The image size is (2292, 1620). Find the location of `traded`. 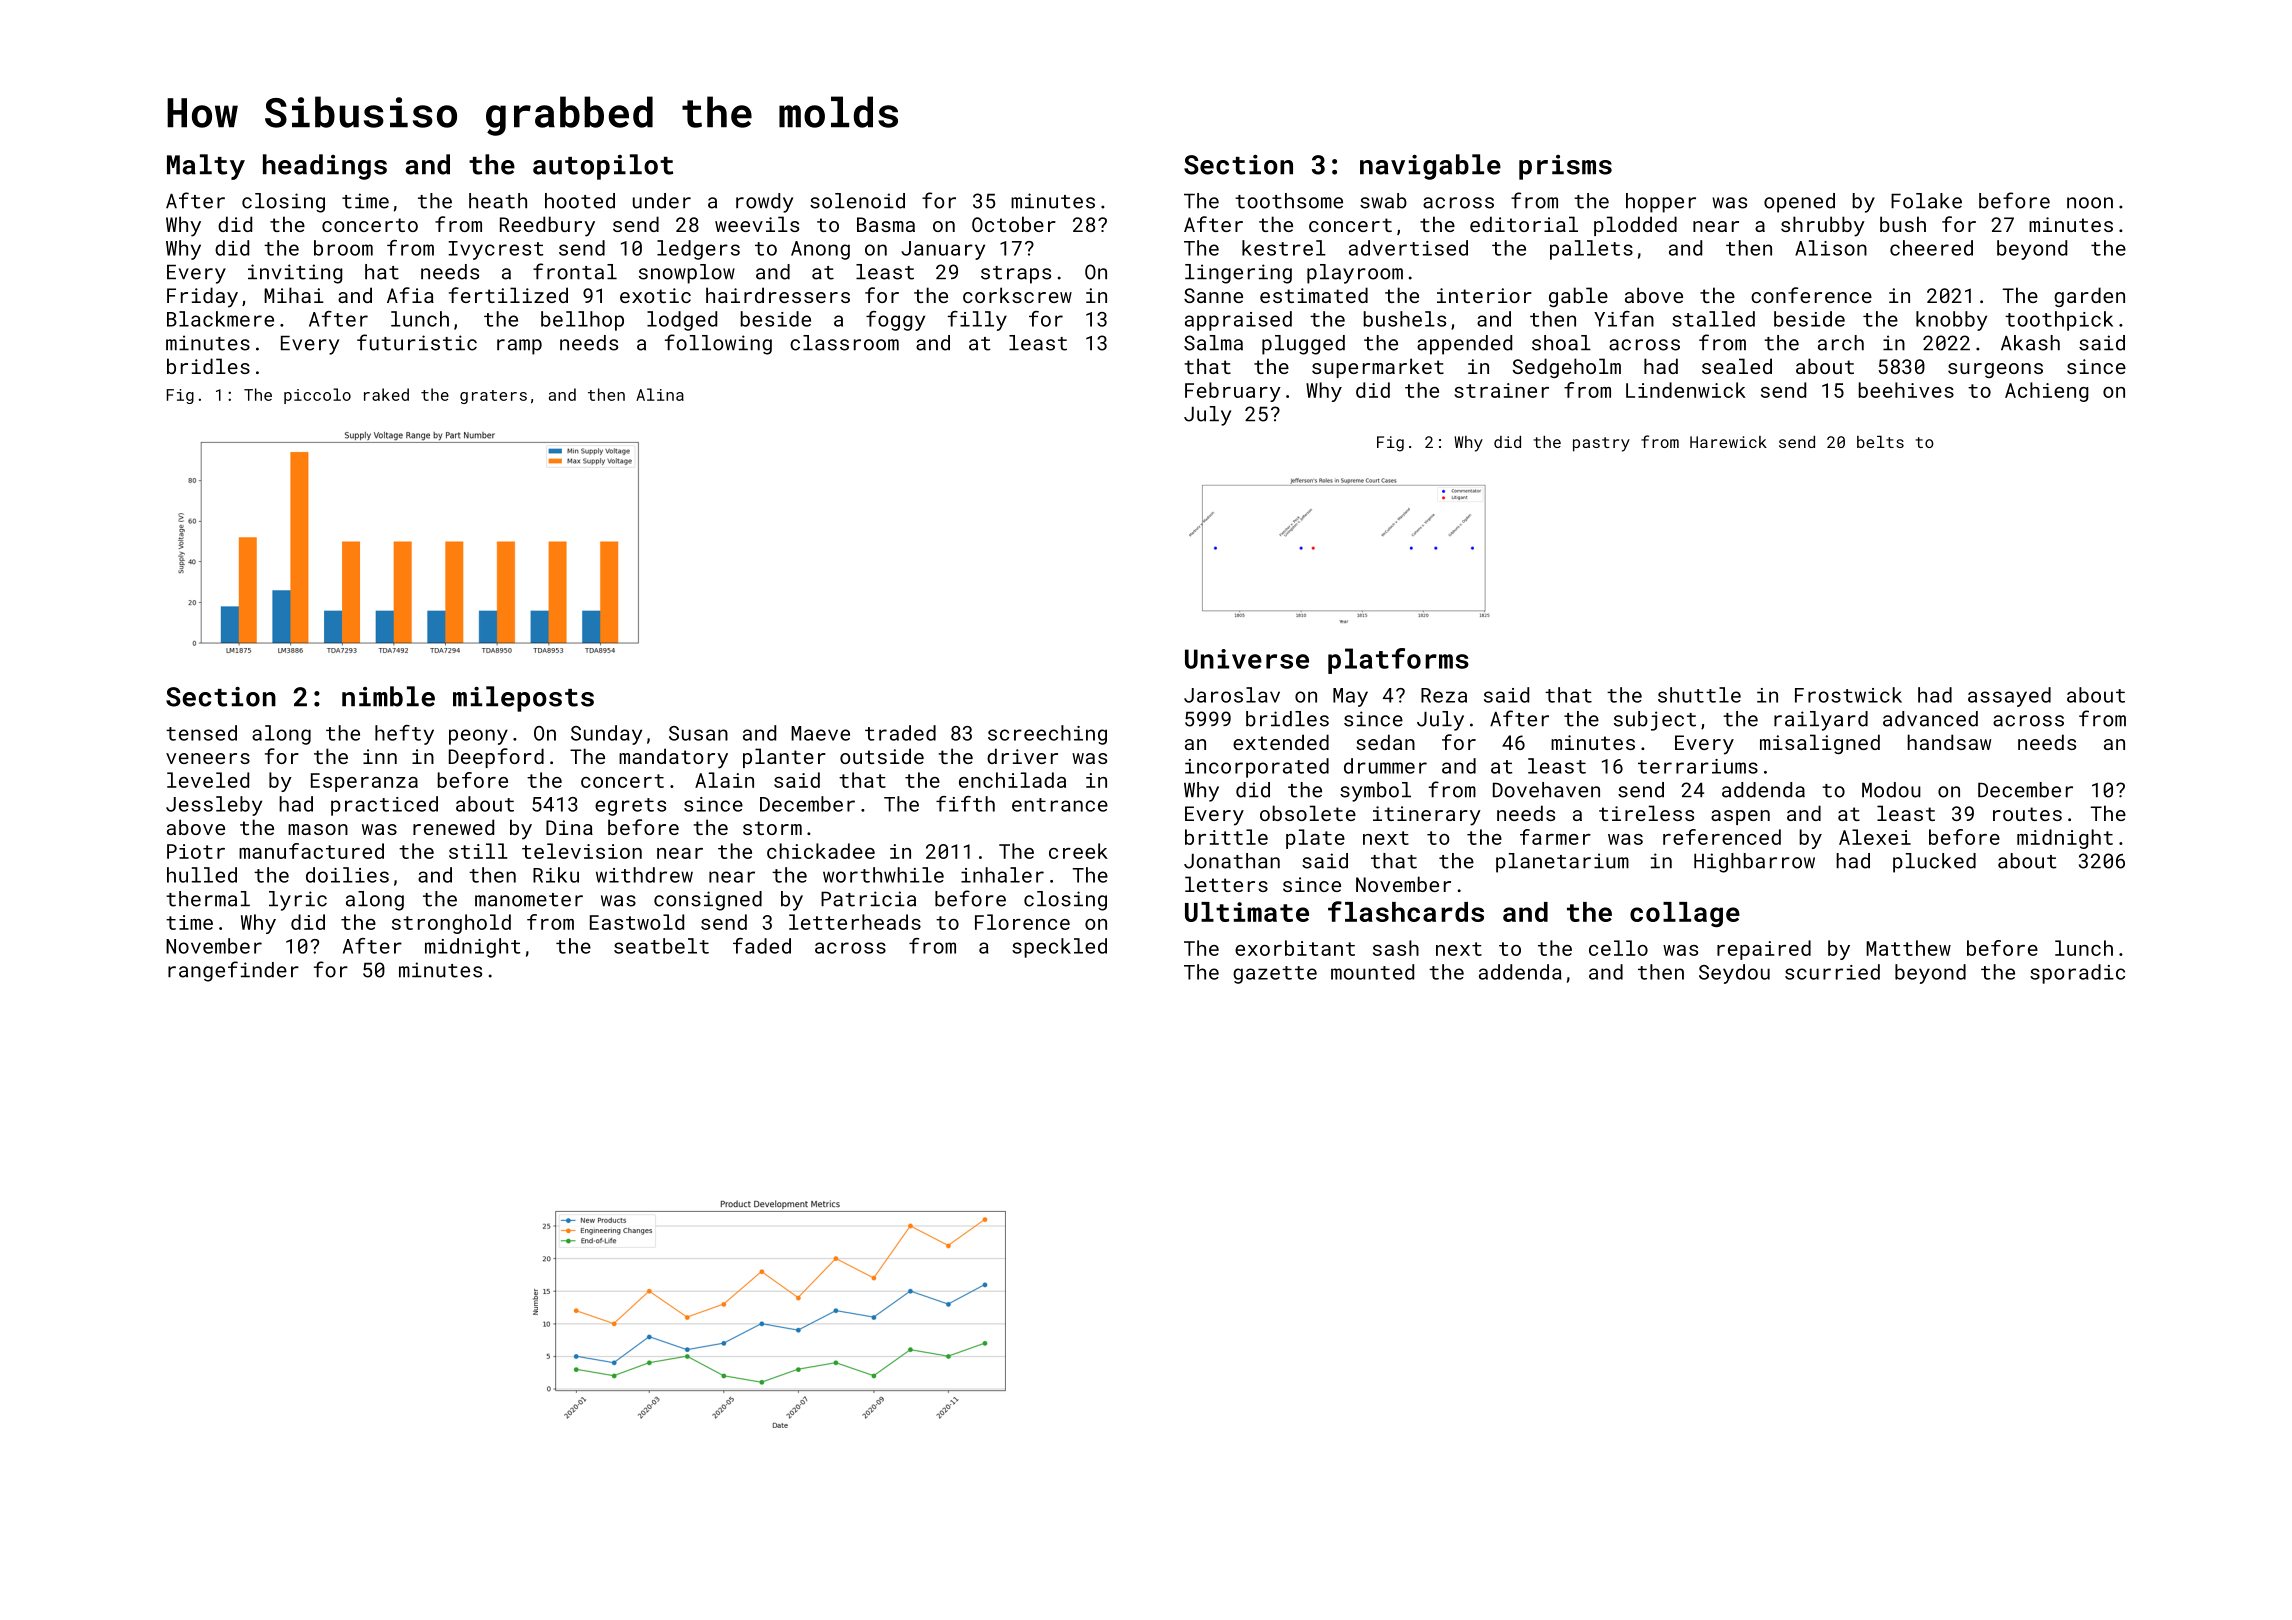

traded is located at coordinates (900, 733).
